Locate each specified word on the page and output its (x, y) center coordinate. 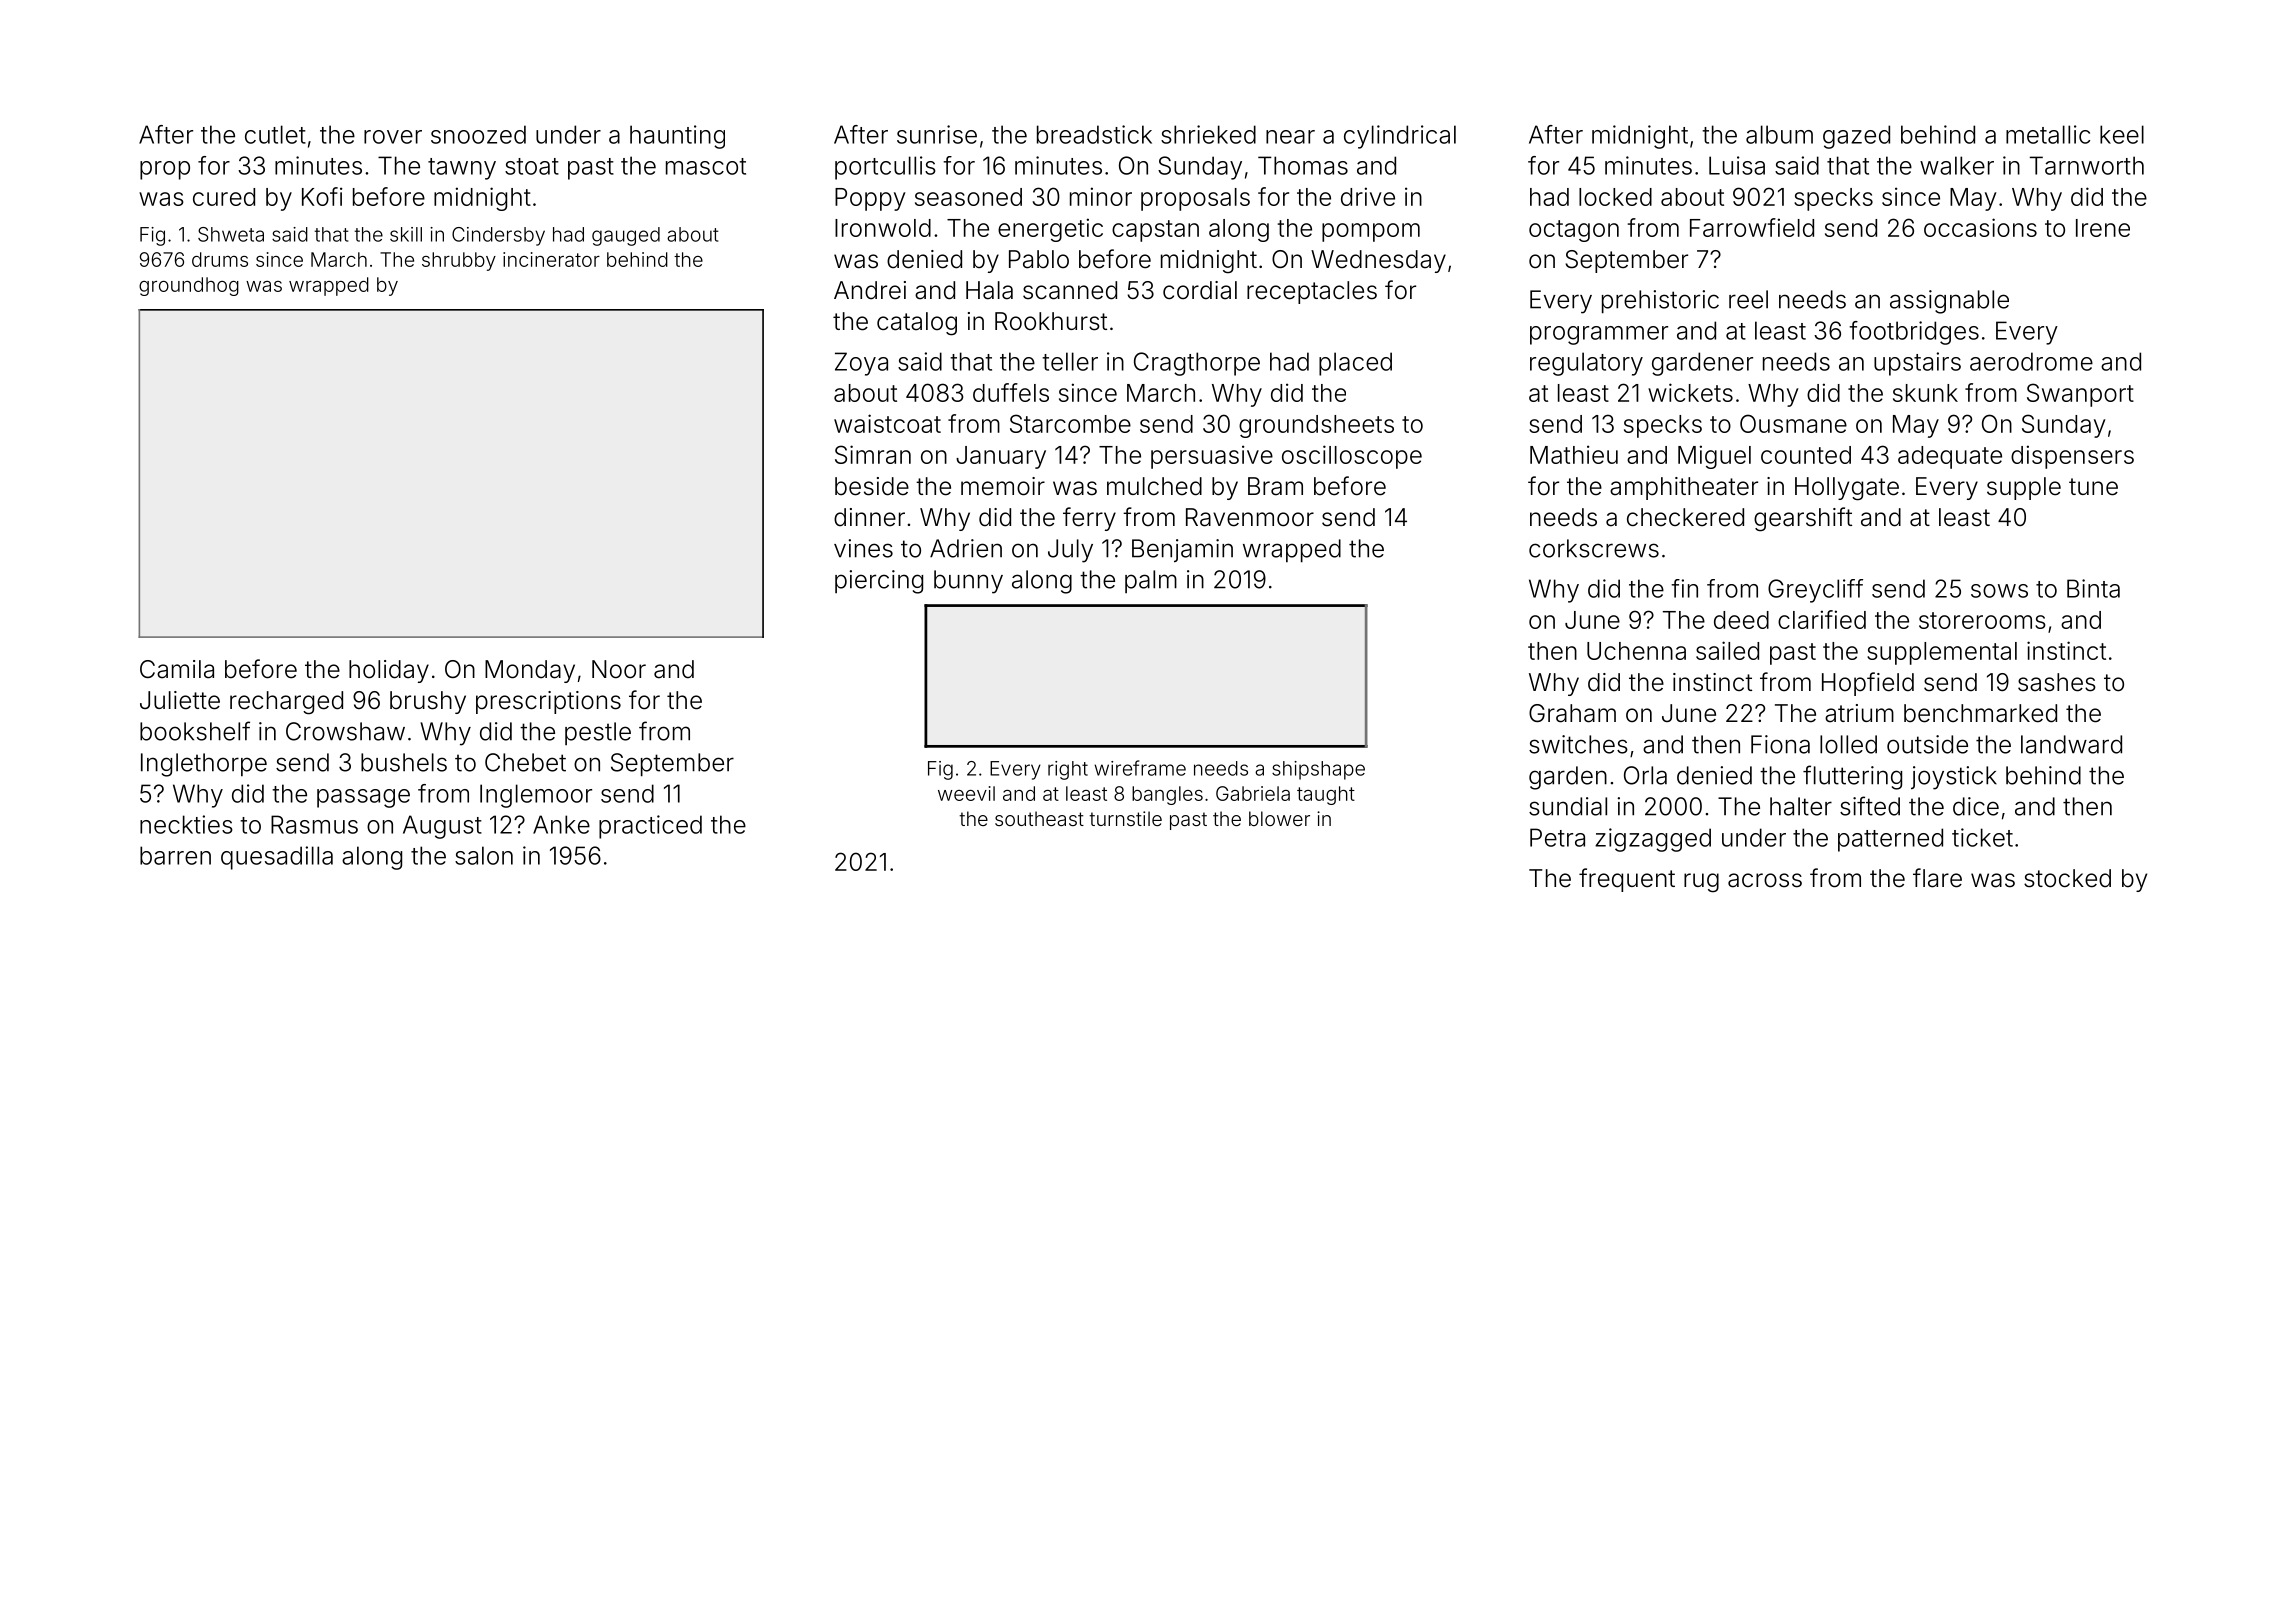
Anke (561, 824)
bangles (1167, 795)
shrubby (459, 261)
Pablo (1039, 259)
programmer (1599, 335)
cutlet (275, 134)
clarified (1822, 619)
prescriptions (548, 702)
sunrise (937, 134)
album (1779, 134)
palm (1151, 581)
